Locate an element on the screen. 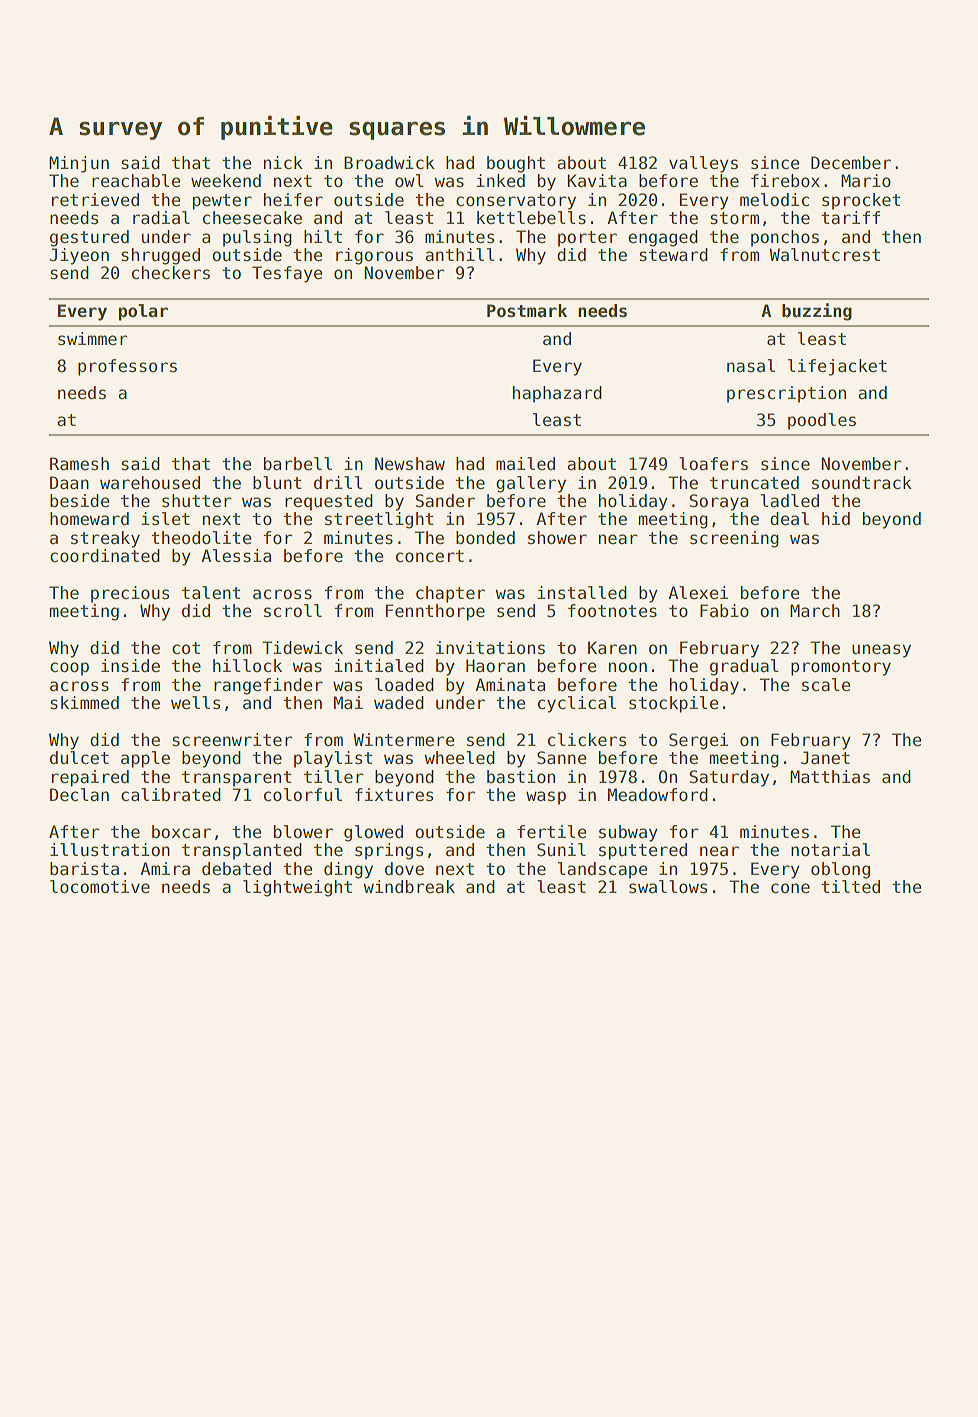 The image size is (978, 1417). precious is located at coordinates (130, 594).
